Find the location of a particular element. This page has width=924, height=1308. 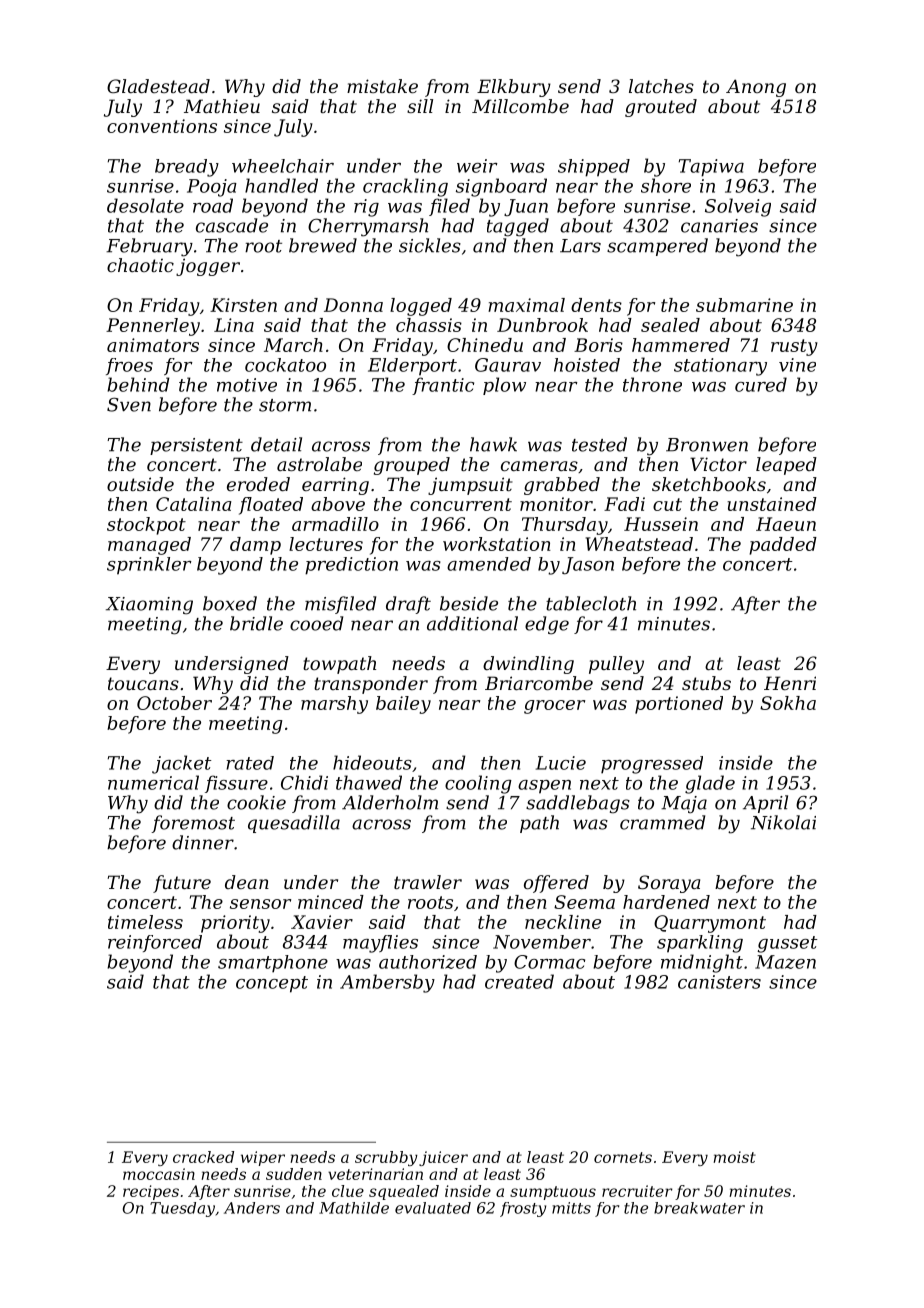

leaped is located at coordinates (786, 466).
